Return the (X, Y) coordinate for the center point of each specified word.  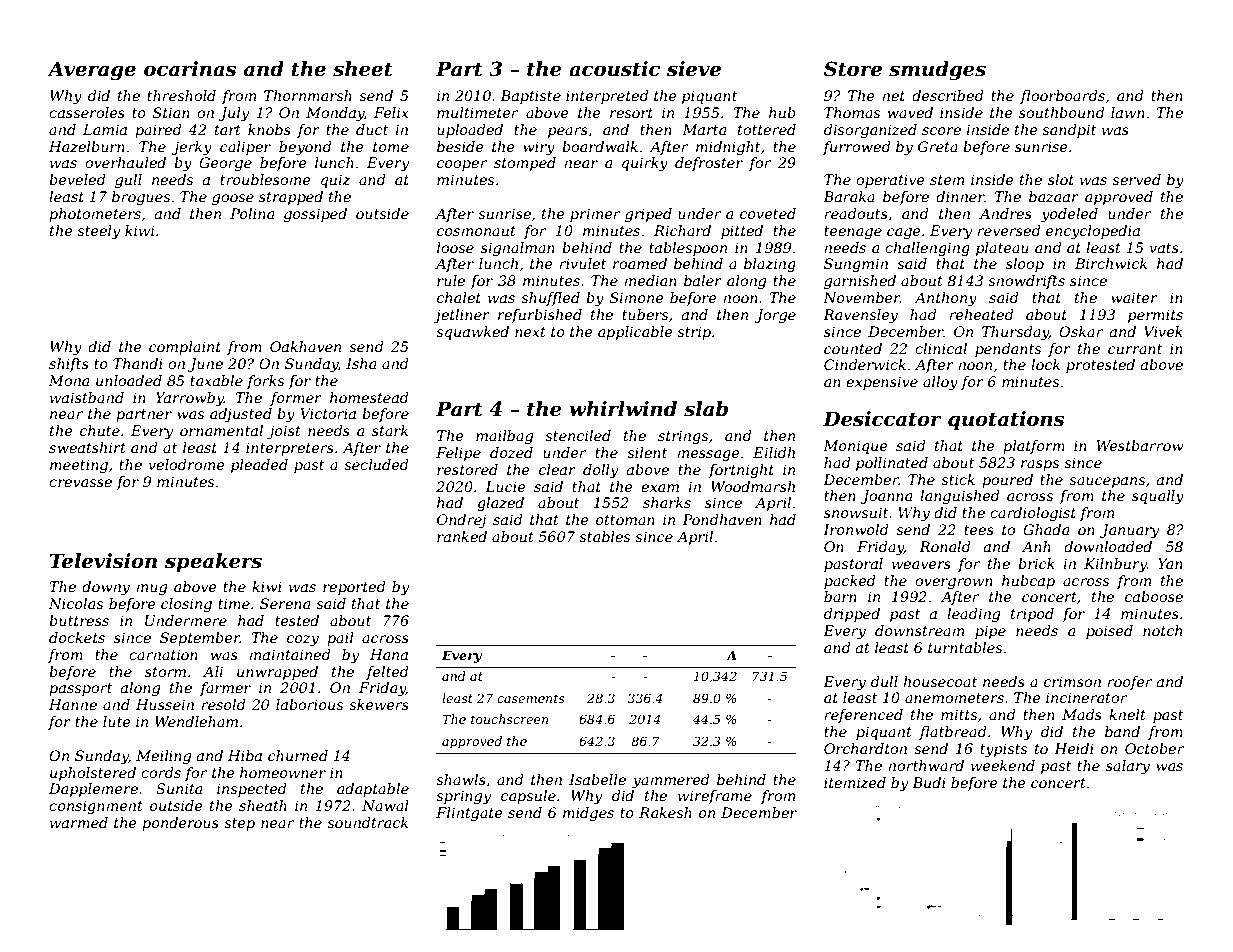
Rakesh (665, 812)
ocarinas (190, 69)
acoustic (614, 69)
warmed (79, 822)
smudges (937, 71)
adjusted (241, 415)
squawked (472, 333)
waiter (1134, 297)
